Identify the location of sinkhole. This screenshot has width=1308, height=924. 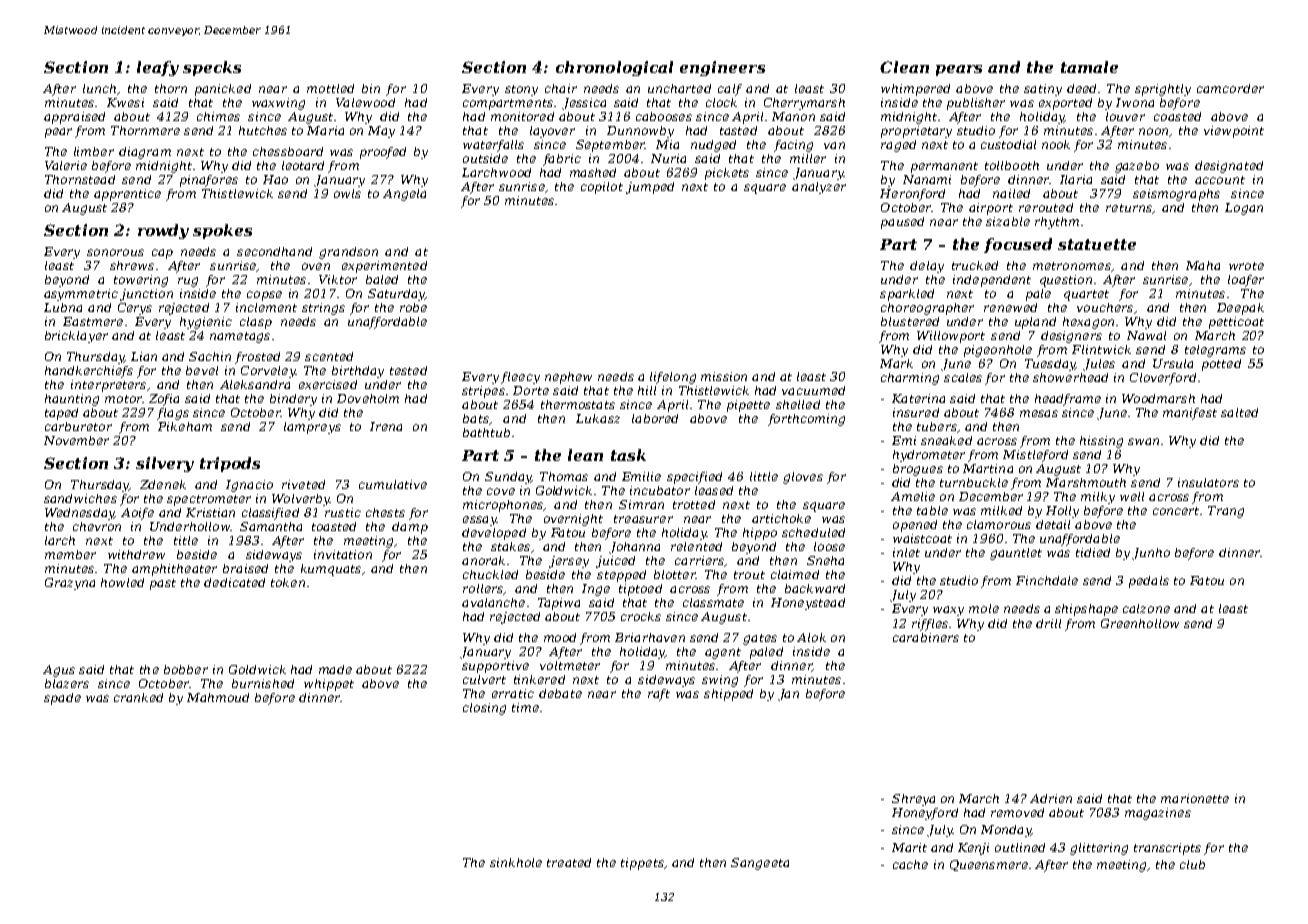
(516, 862).
